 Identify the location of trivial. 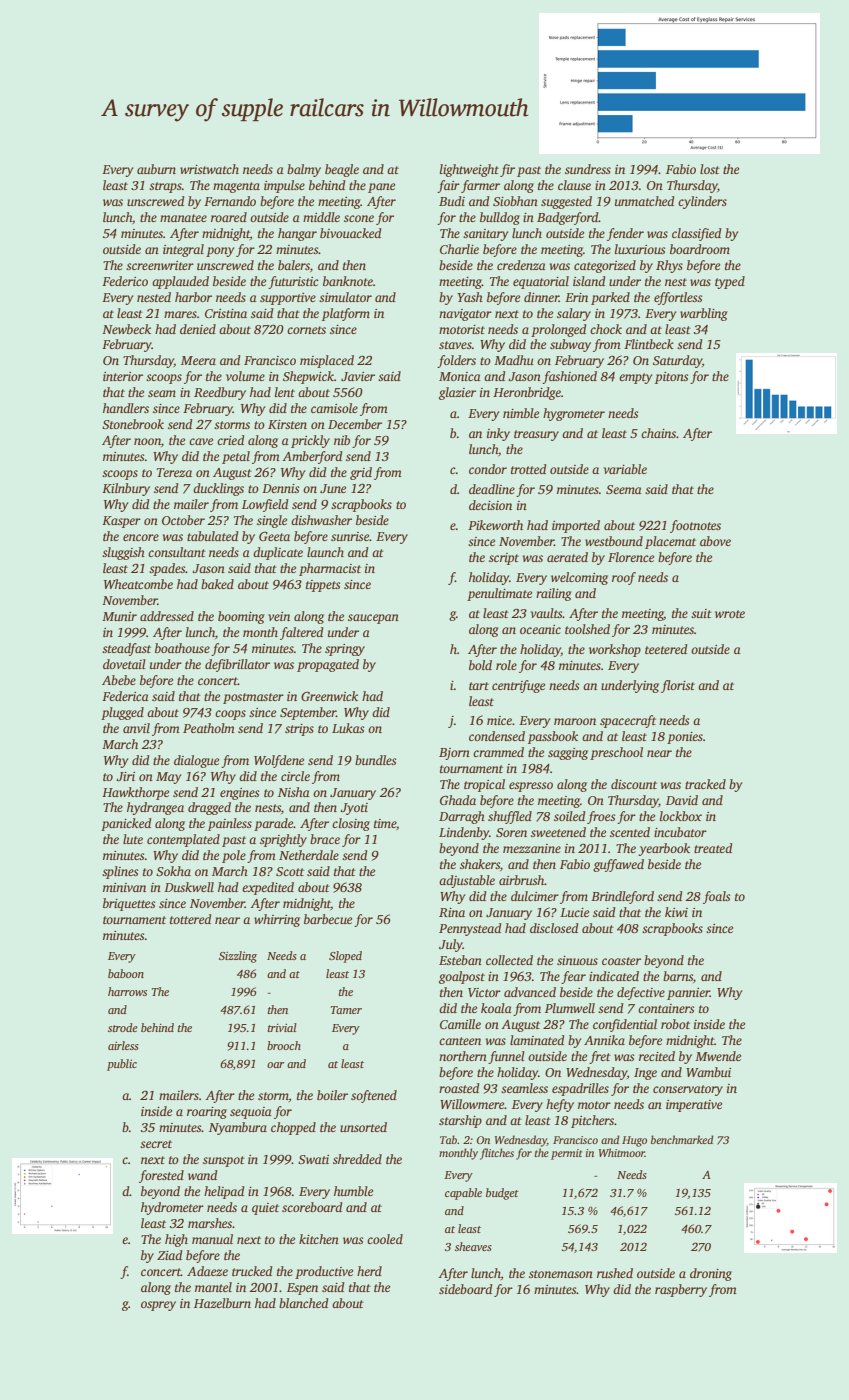
(282, 1027).
